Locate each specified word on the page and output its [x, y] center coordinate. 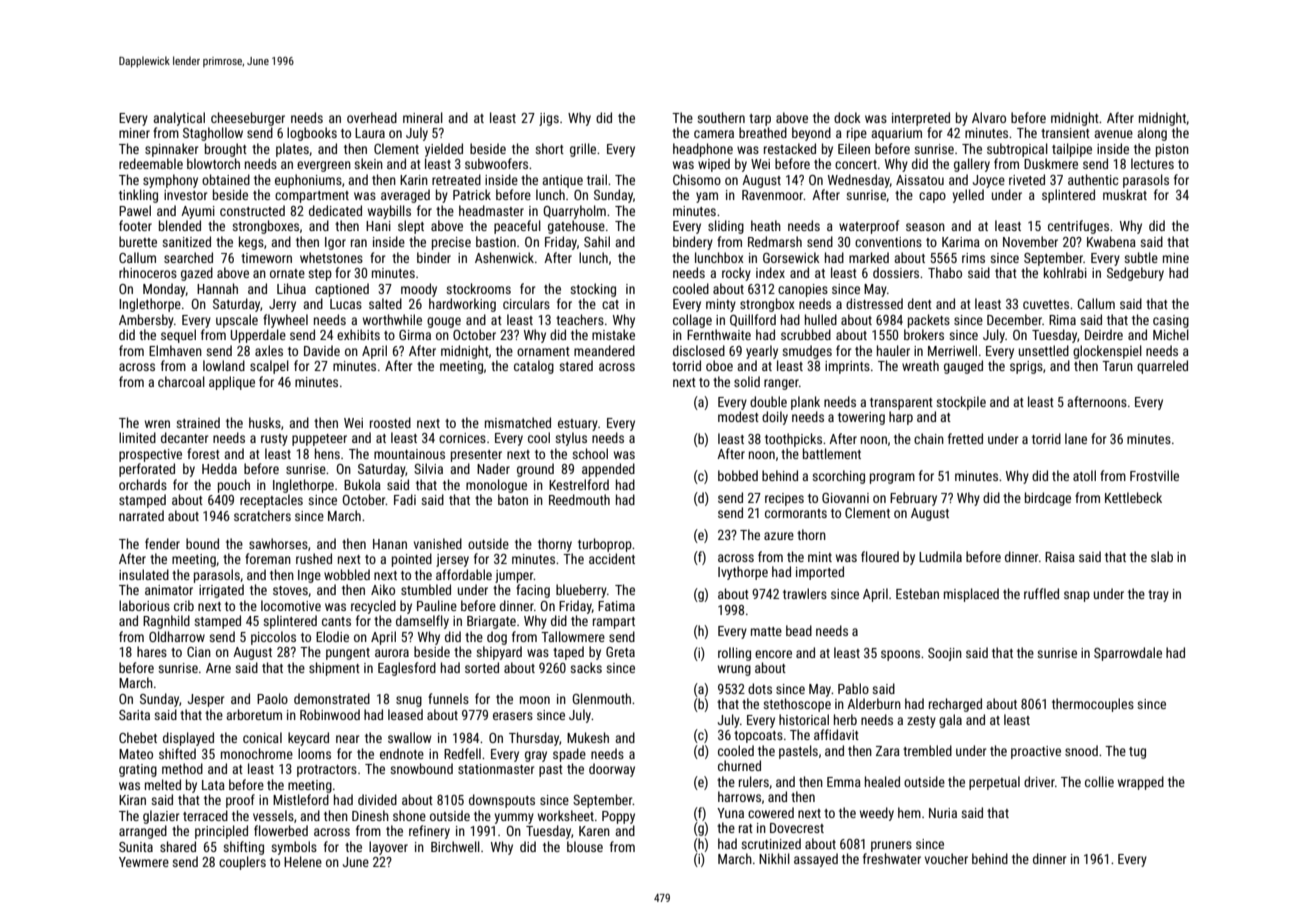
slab [1162, 556]
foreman [268, 558]
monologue [496, 486]
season [925, 227]
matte [766, 631]
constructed [252, 210]
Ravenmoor [772, 195]
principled [221, 832]
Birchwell [455, 846]
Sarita [134, 715]
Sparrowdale [1128, 654]
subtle [1141, 257]
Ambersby [146, 321]
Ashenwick [504, 257]
